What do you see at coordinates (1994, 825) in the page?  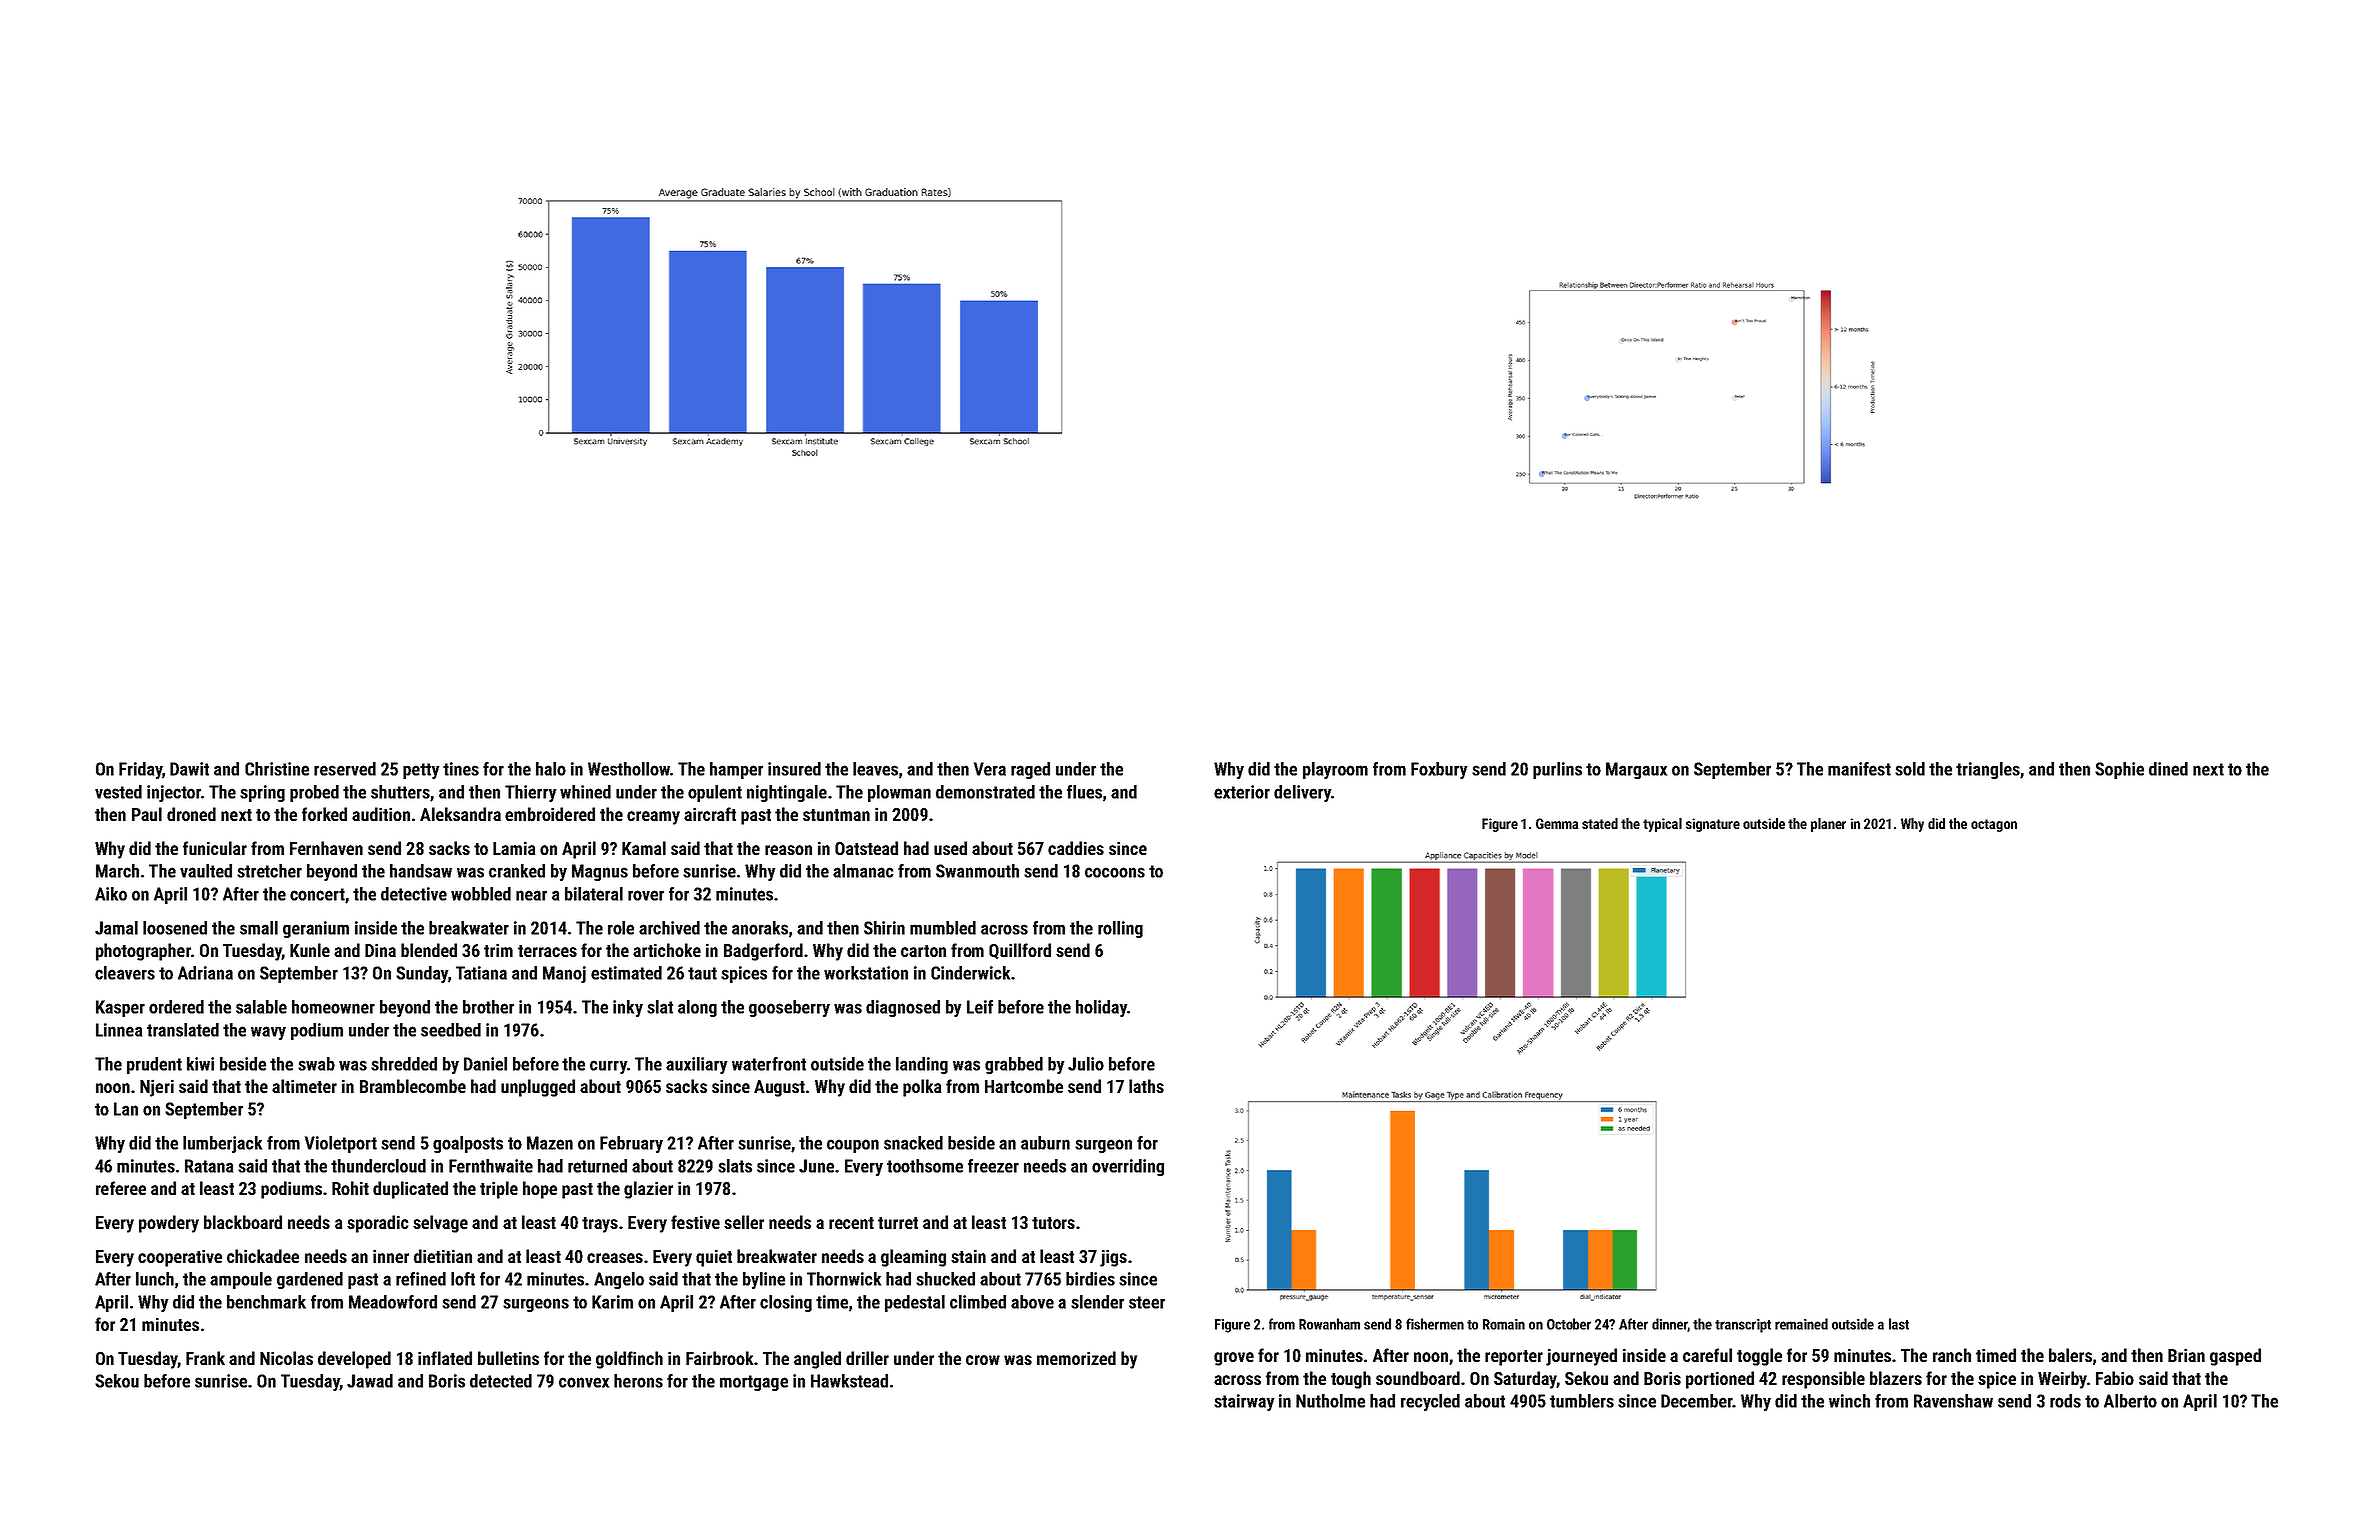 I see `octagon` at bounding box center [1994, 825].
